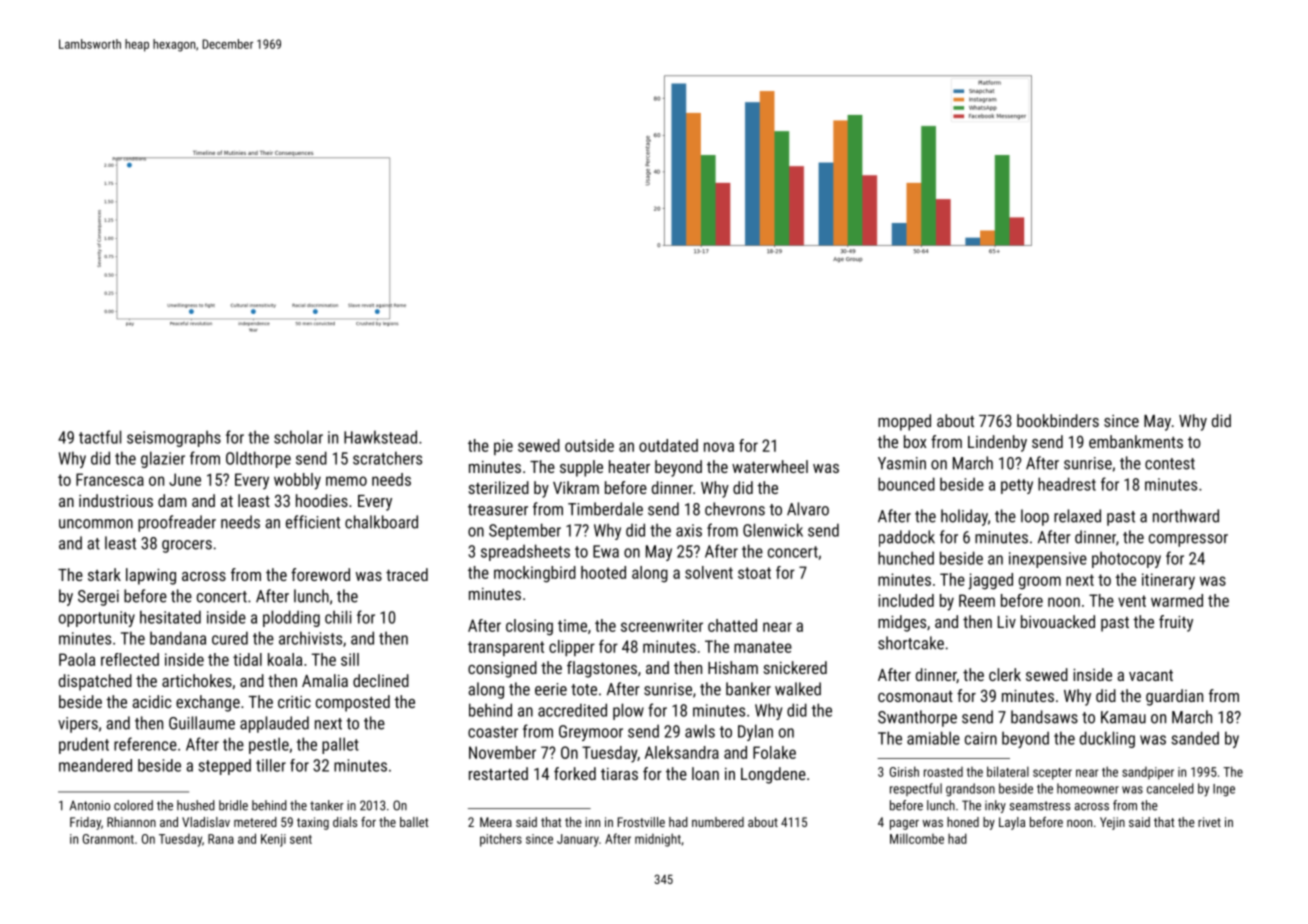  What do you see at coordinates (917, 838) in the image?
I see `Millcombe` at bounding box center [917, 838].
